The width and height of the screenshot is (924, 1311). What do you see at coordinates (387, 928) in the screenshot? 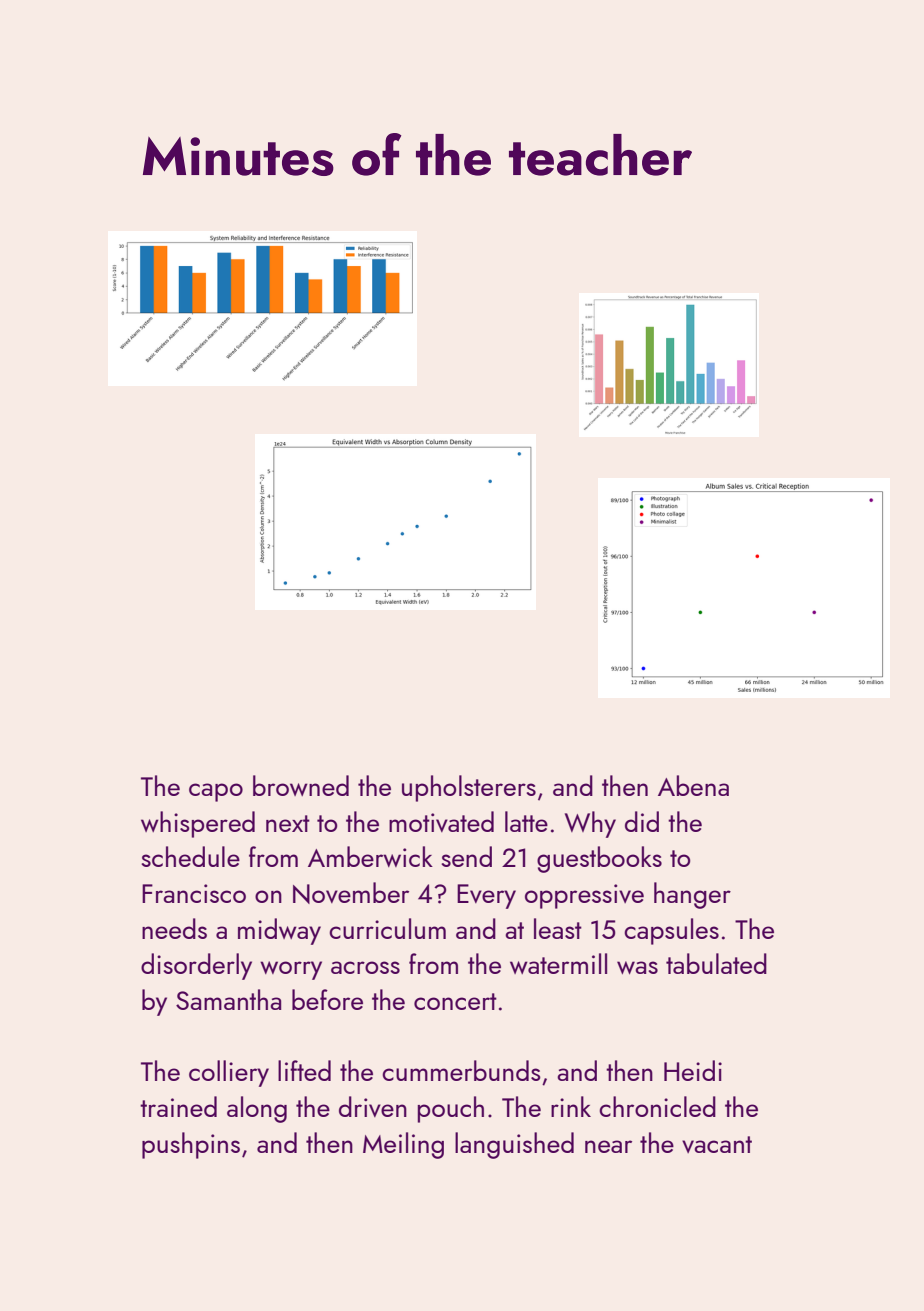
I see `curriculum` at bounding box center [387, 928].
